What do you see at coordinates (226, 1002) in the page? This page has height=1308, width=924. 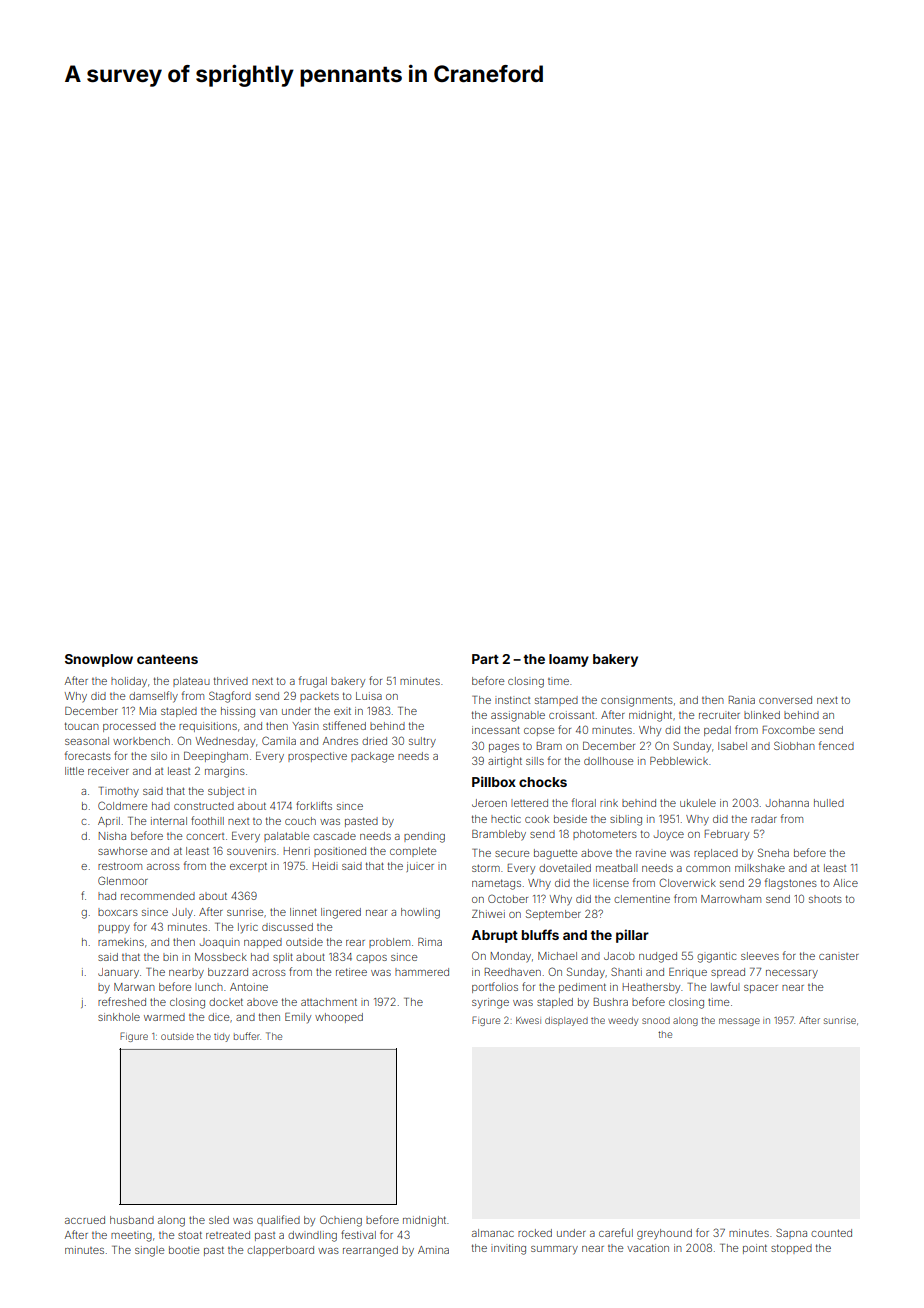 I see `docket` at bounding box center [226, 1002].
